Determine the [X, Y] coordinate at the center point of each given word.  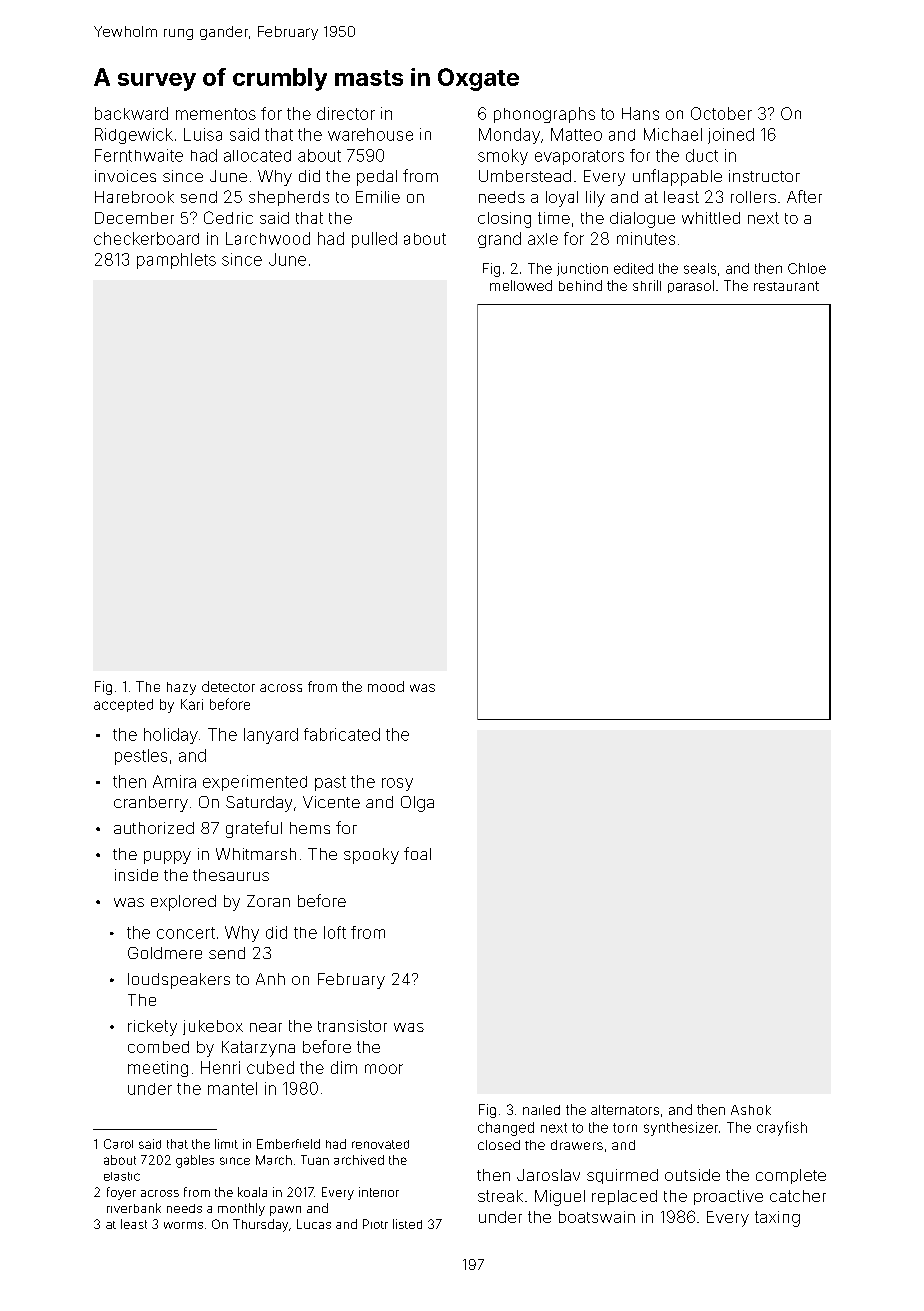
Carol [118, 1144]
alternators [625, 1110]
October [721, 113]
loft [335, 932]
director [346, 113]
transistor [352, 1026]
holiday [171, 736]
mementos [216, 114]
